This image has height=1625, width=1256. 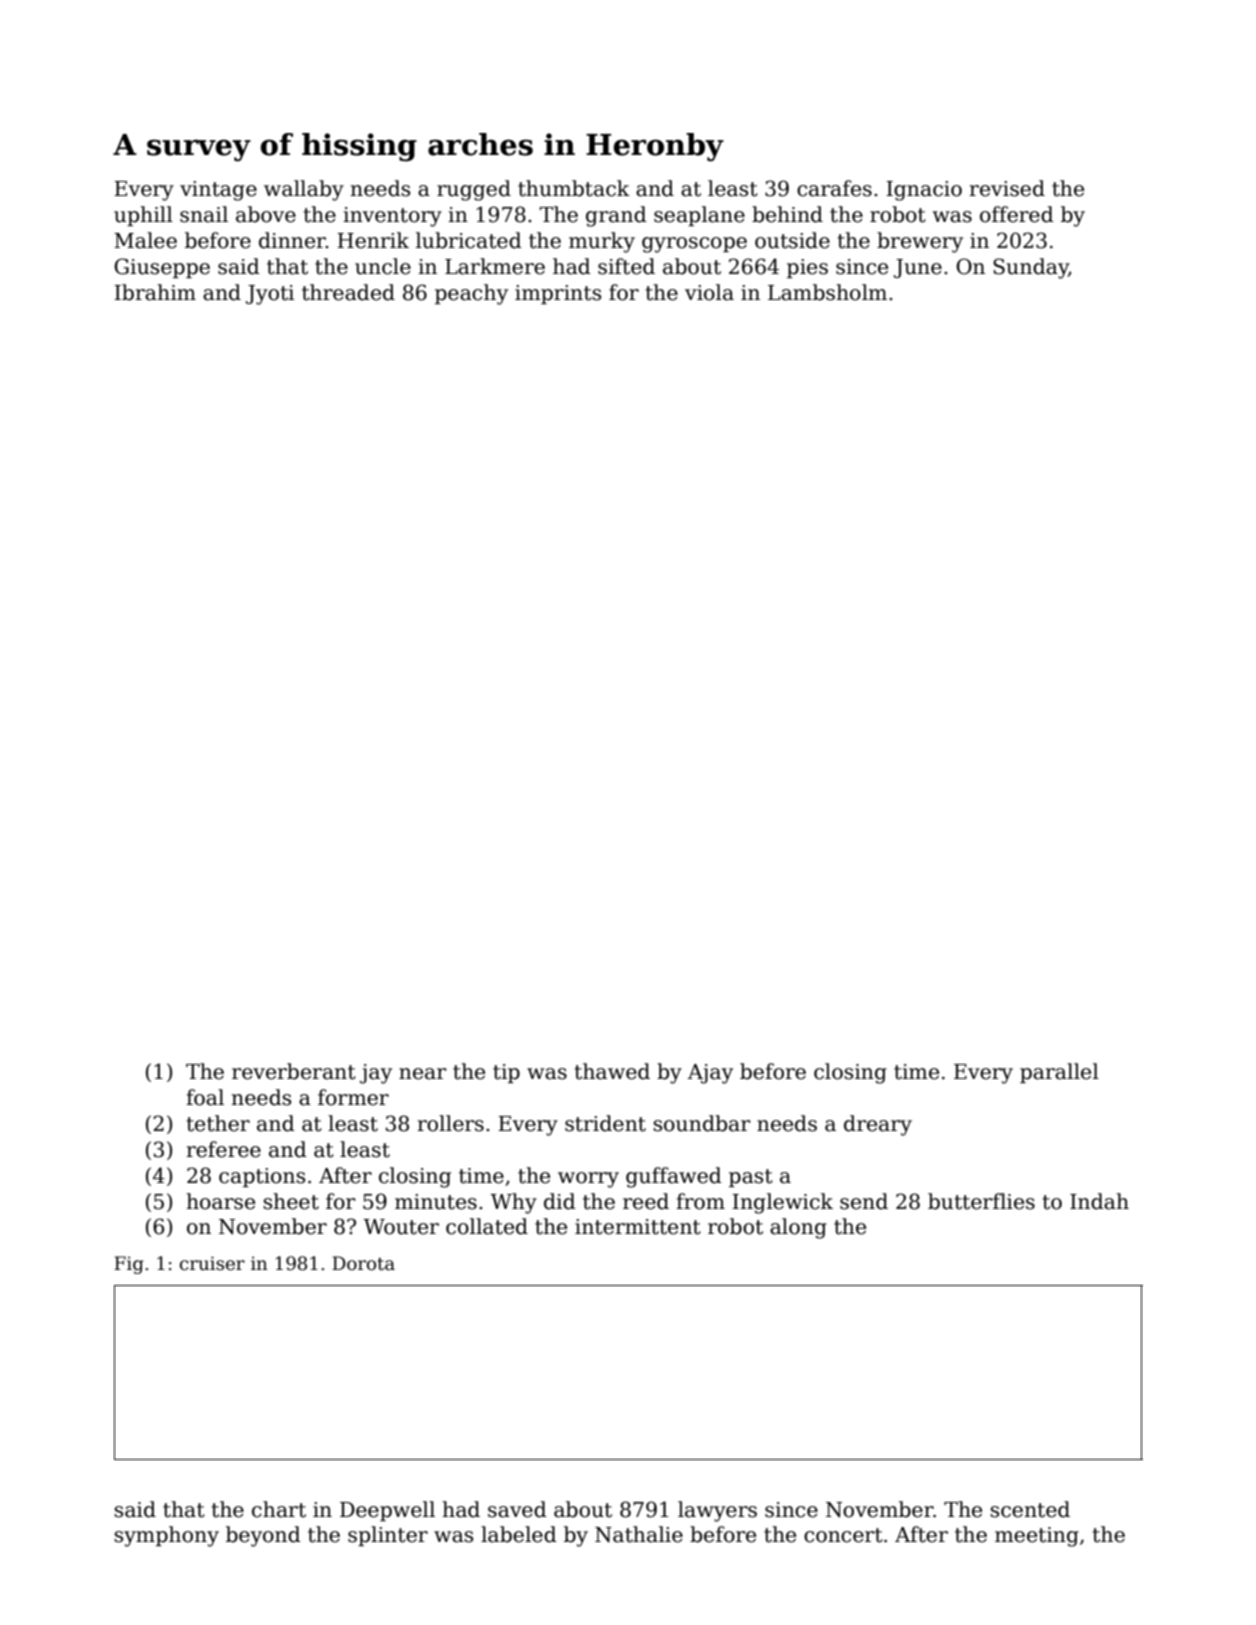 I want to click on carafes, so click(x=834, y=188).
